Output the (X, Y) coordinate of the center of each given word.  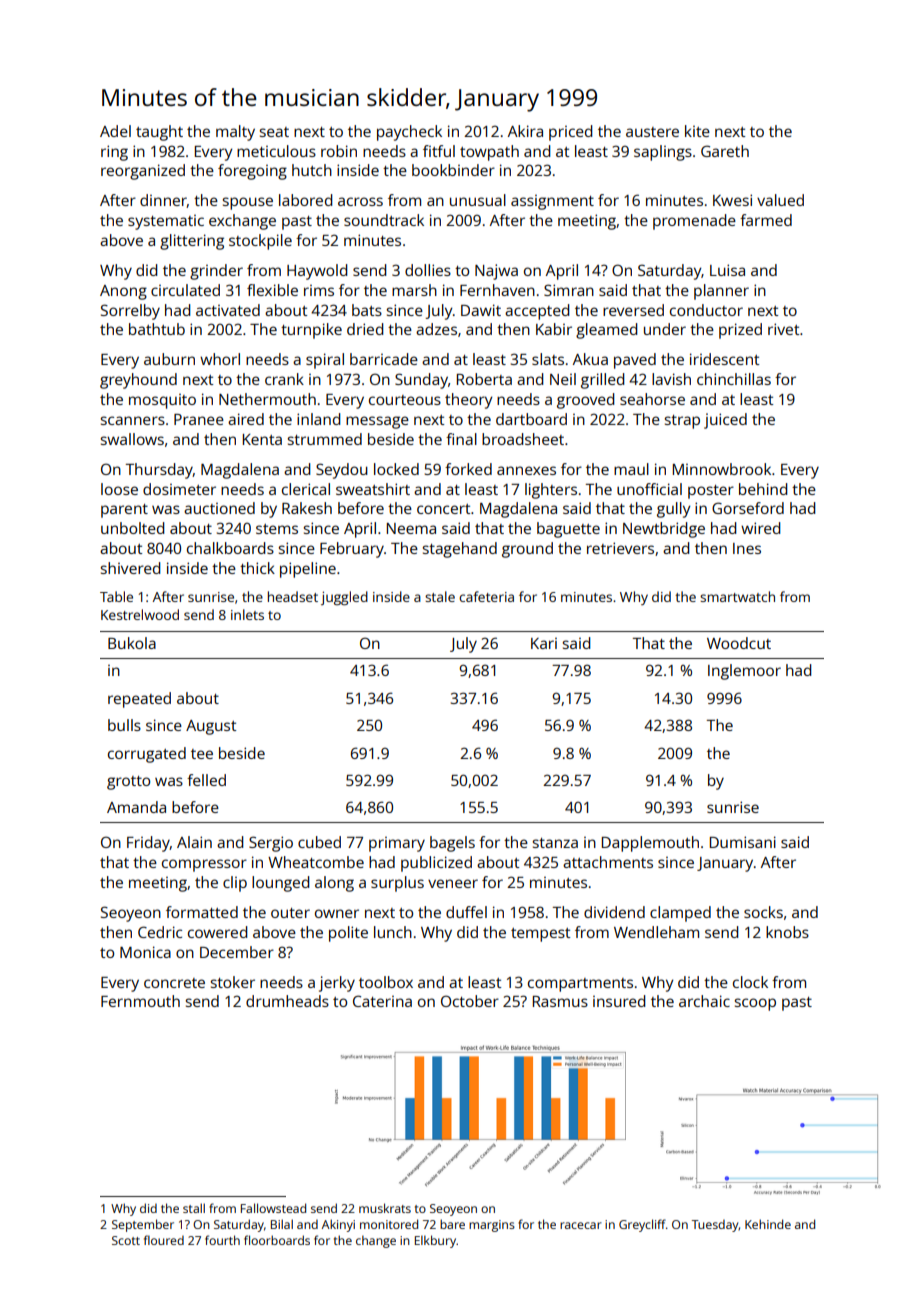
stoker (233, 982)
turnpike (311, 331)
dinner (163, 201)
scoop (755, 1004)
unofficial (649, 489)
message (377, 422)
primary (397, 844)
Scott (126, 1240)
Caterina (382, 1001)
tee (202, 754)
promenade (694, 222)
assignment (552, 202)
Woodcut (739, 643)
